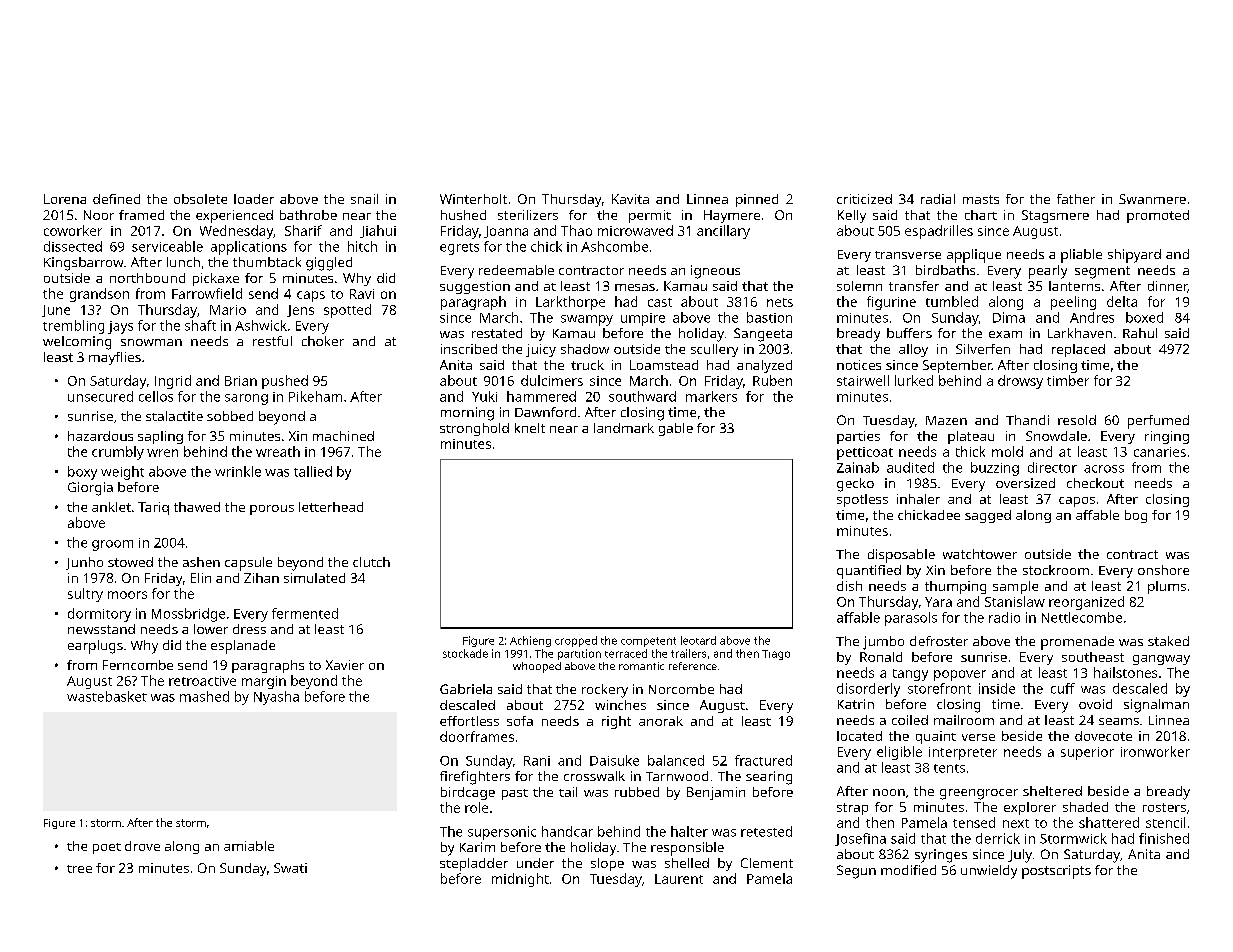 The image size is (1233, 952). I want to click on midnight, so click(520, 880).
